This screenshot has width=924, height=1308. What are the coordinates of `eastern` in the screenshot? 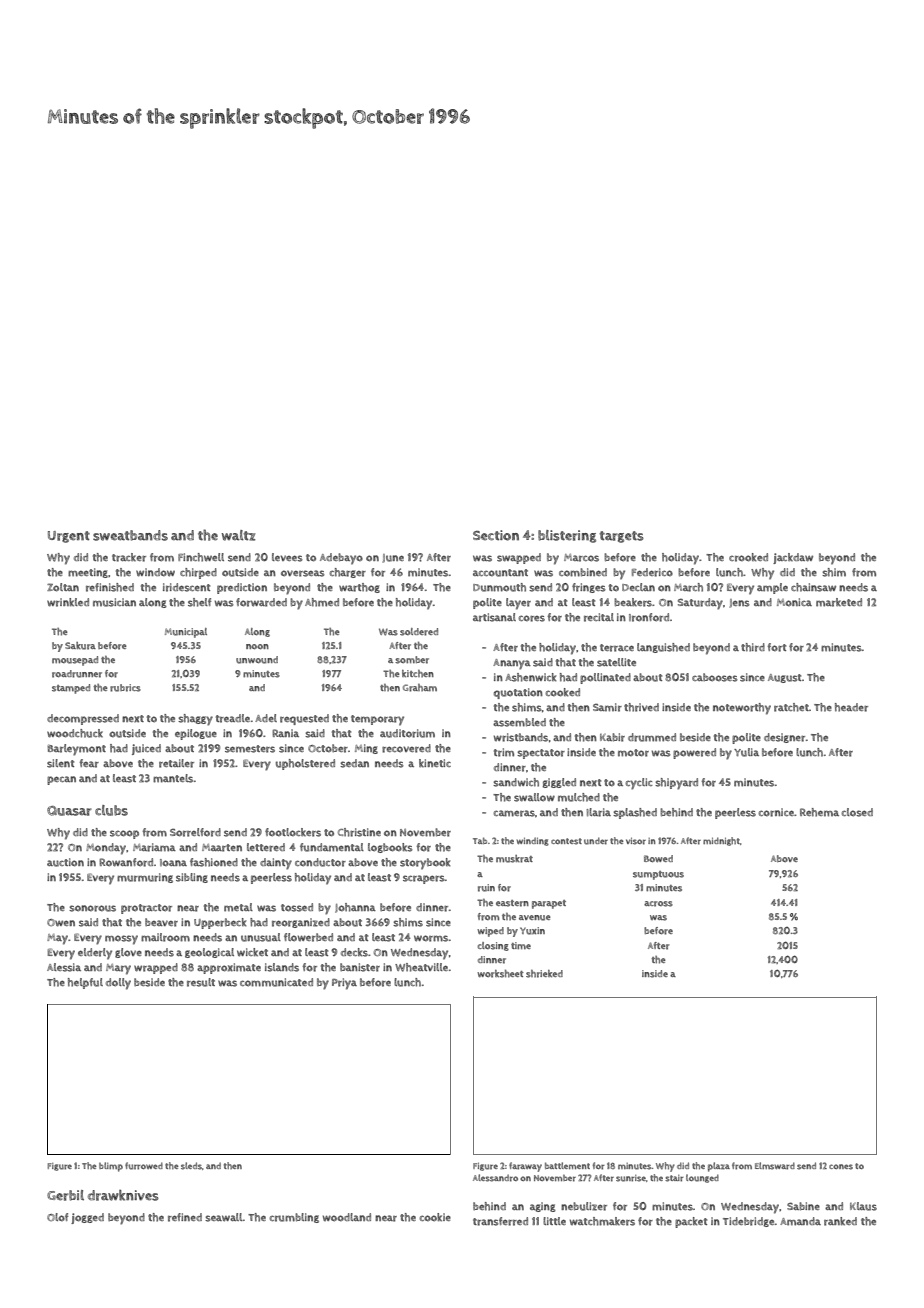 It's located at (512, 903).
